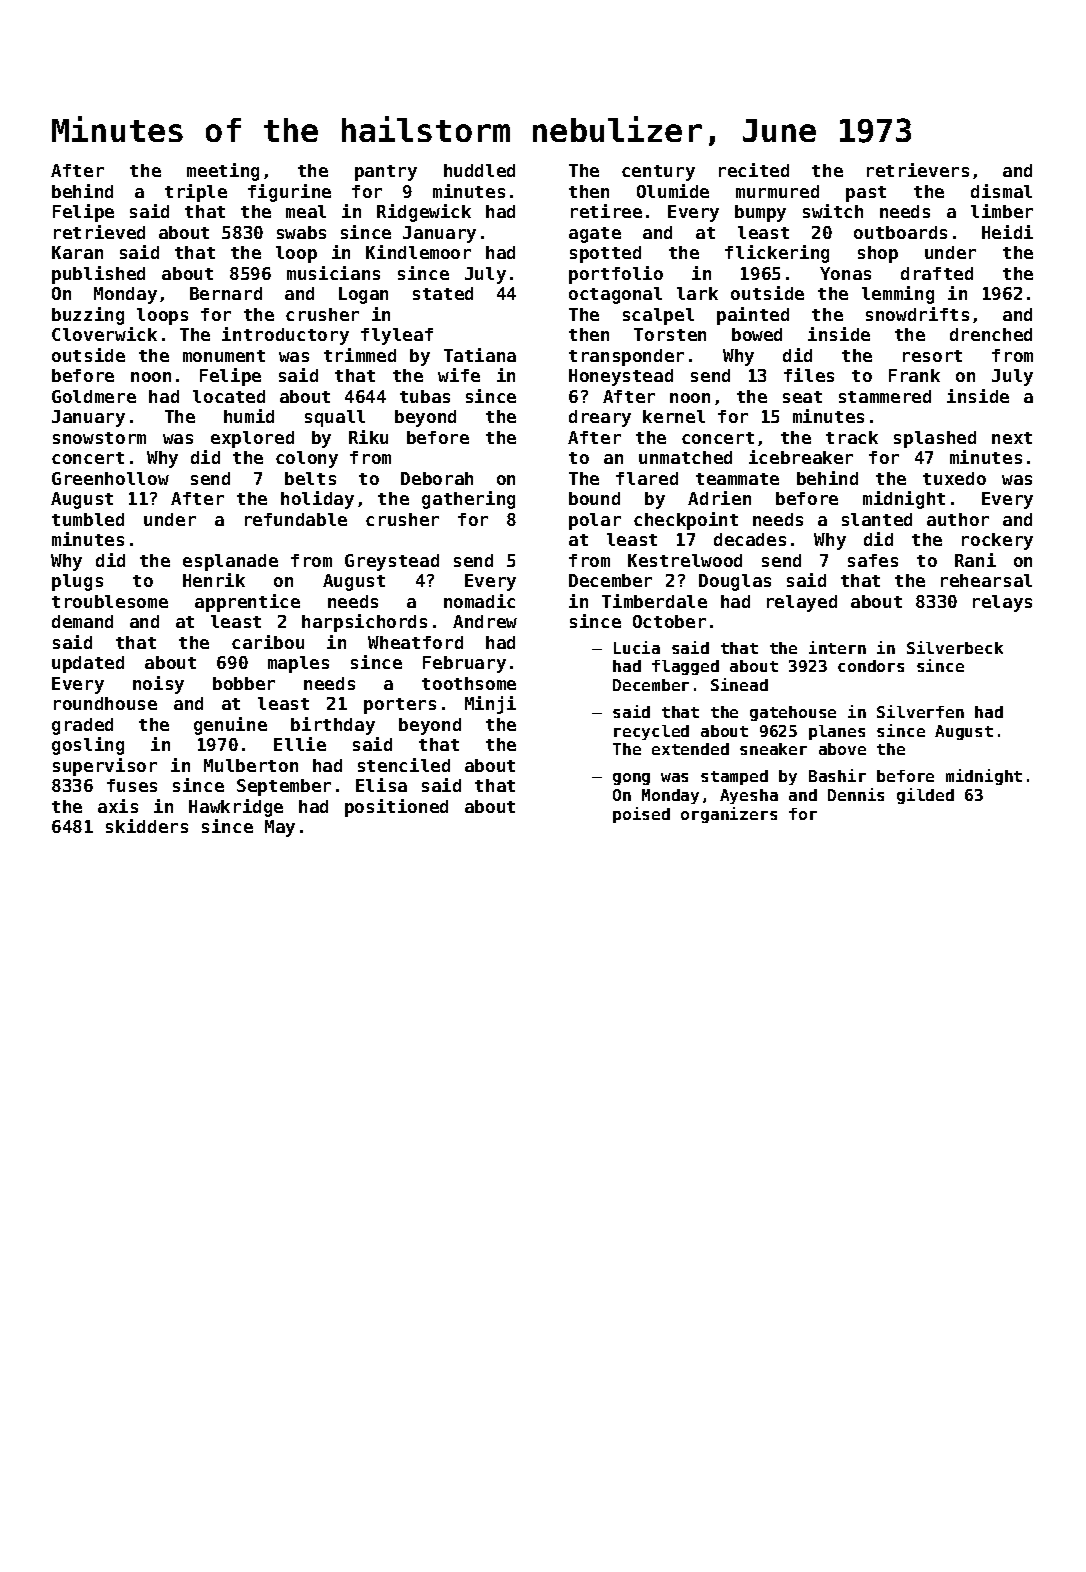 The width and height of the image is (1086, 1572). I want to click on recited, so click(754, 170).
